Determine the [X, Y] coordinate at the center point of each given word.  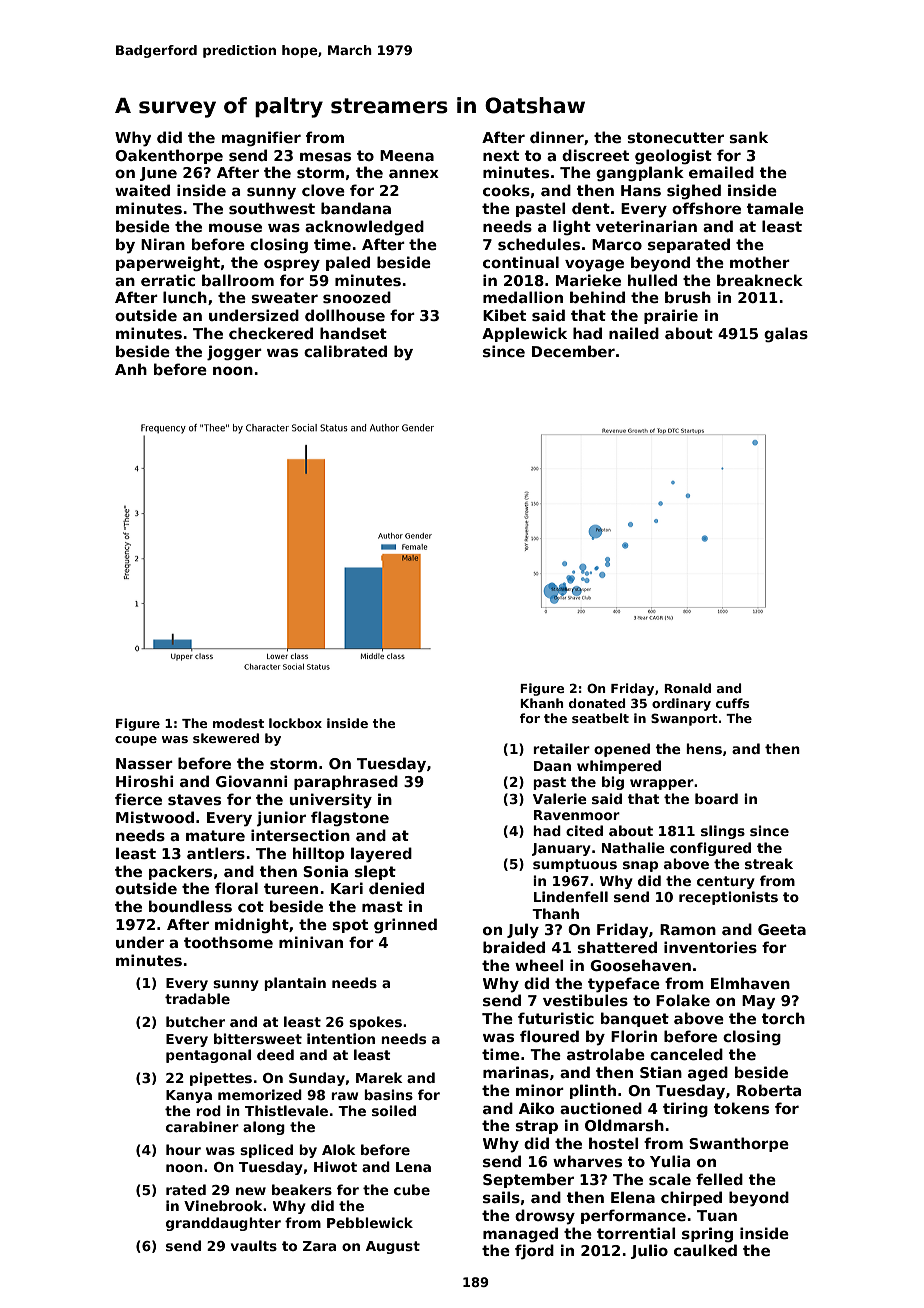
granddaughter [223, 1224]
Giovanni [251, 781]
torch [783, 1018]
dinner [557, 137]
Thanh [555, 913]
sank [748, 137]
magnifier [261, 138]
